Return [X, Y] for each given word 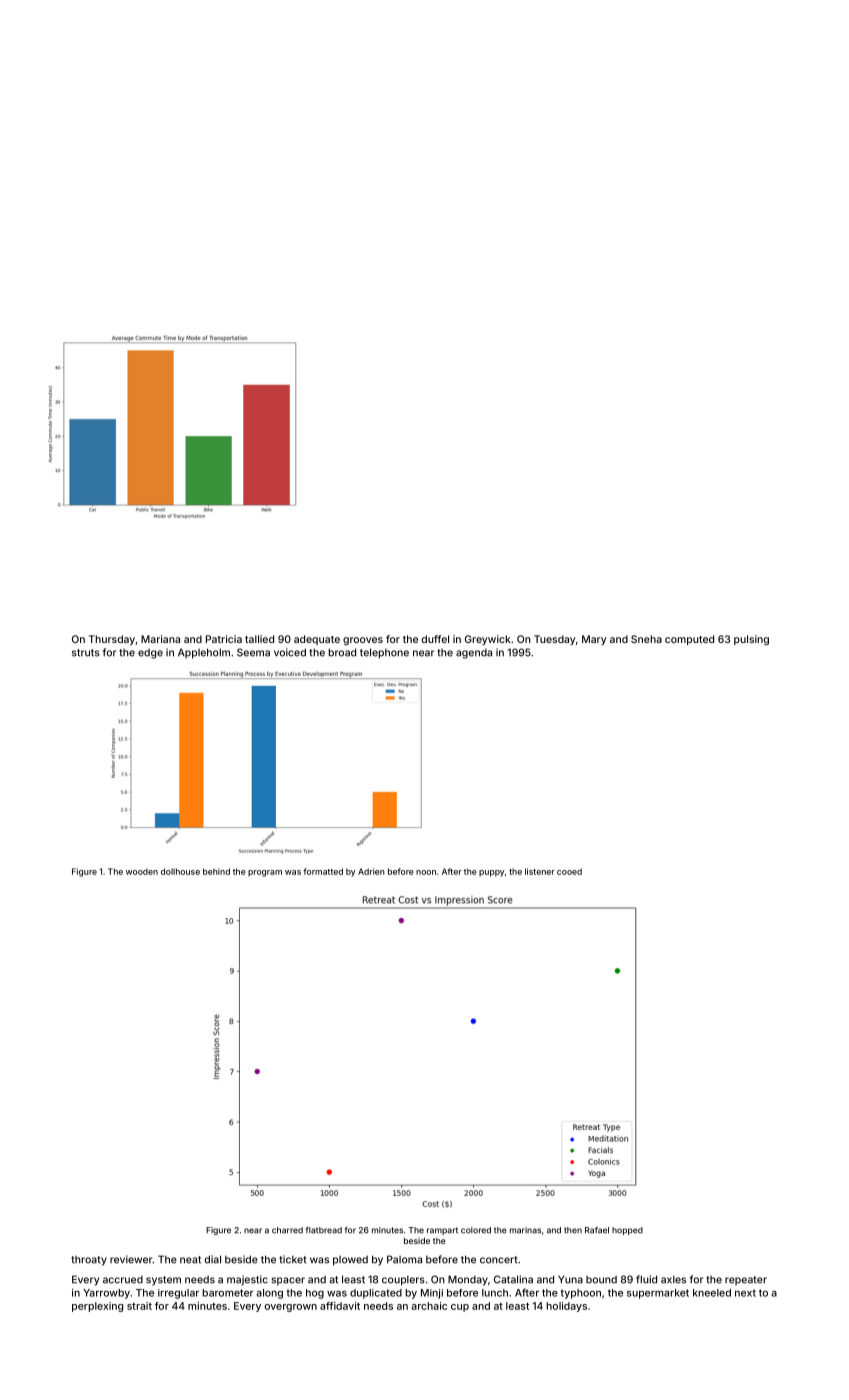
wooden [142, 872]
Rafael [597, 1230]
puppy [492, 873]
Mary [594, 640]
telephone [384, 653]
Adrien [371, 871]
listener [540, 871]
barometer [228, 1293]
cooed [569, 871]
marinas [525, 1230]
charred [287, 1230]
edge [150, 654]
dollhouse [180, 871]
